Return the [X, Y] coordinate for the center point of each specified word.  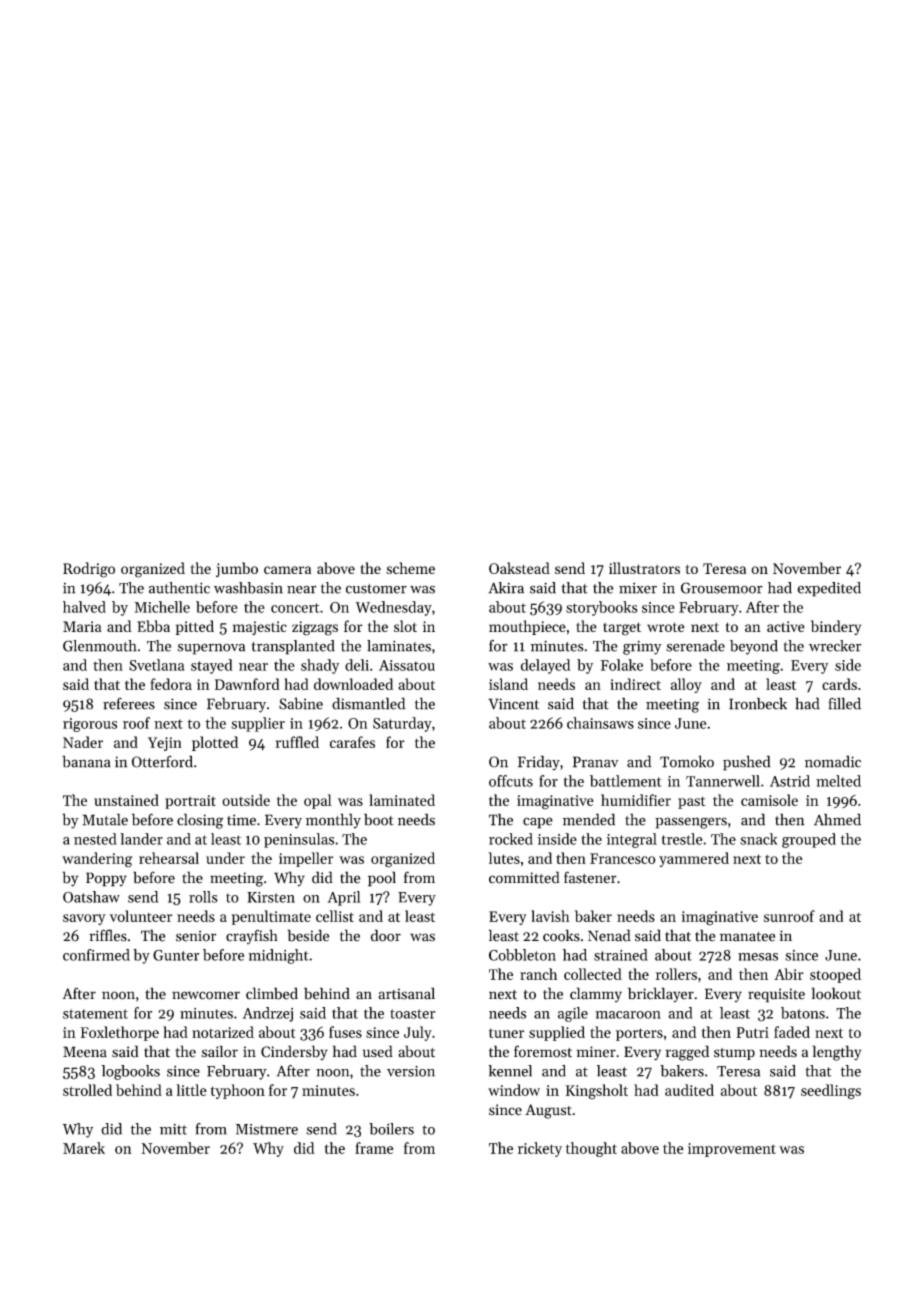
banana [86, 761]
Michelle [162, 607]
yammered [694, 859]
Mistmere [267, 1129]
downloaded [353, 684]
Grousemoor [722, 588]
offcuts [511, 781]
